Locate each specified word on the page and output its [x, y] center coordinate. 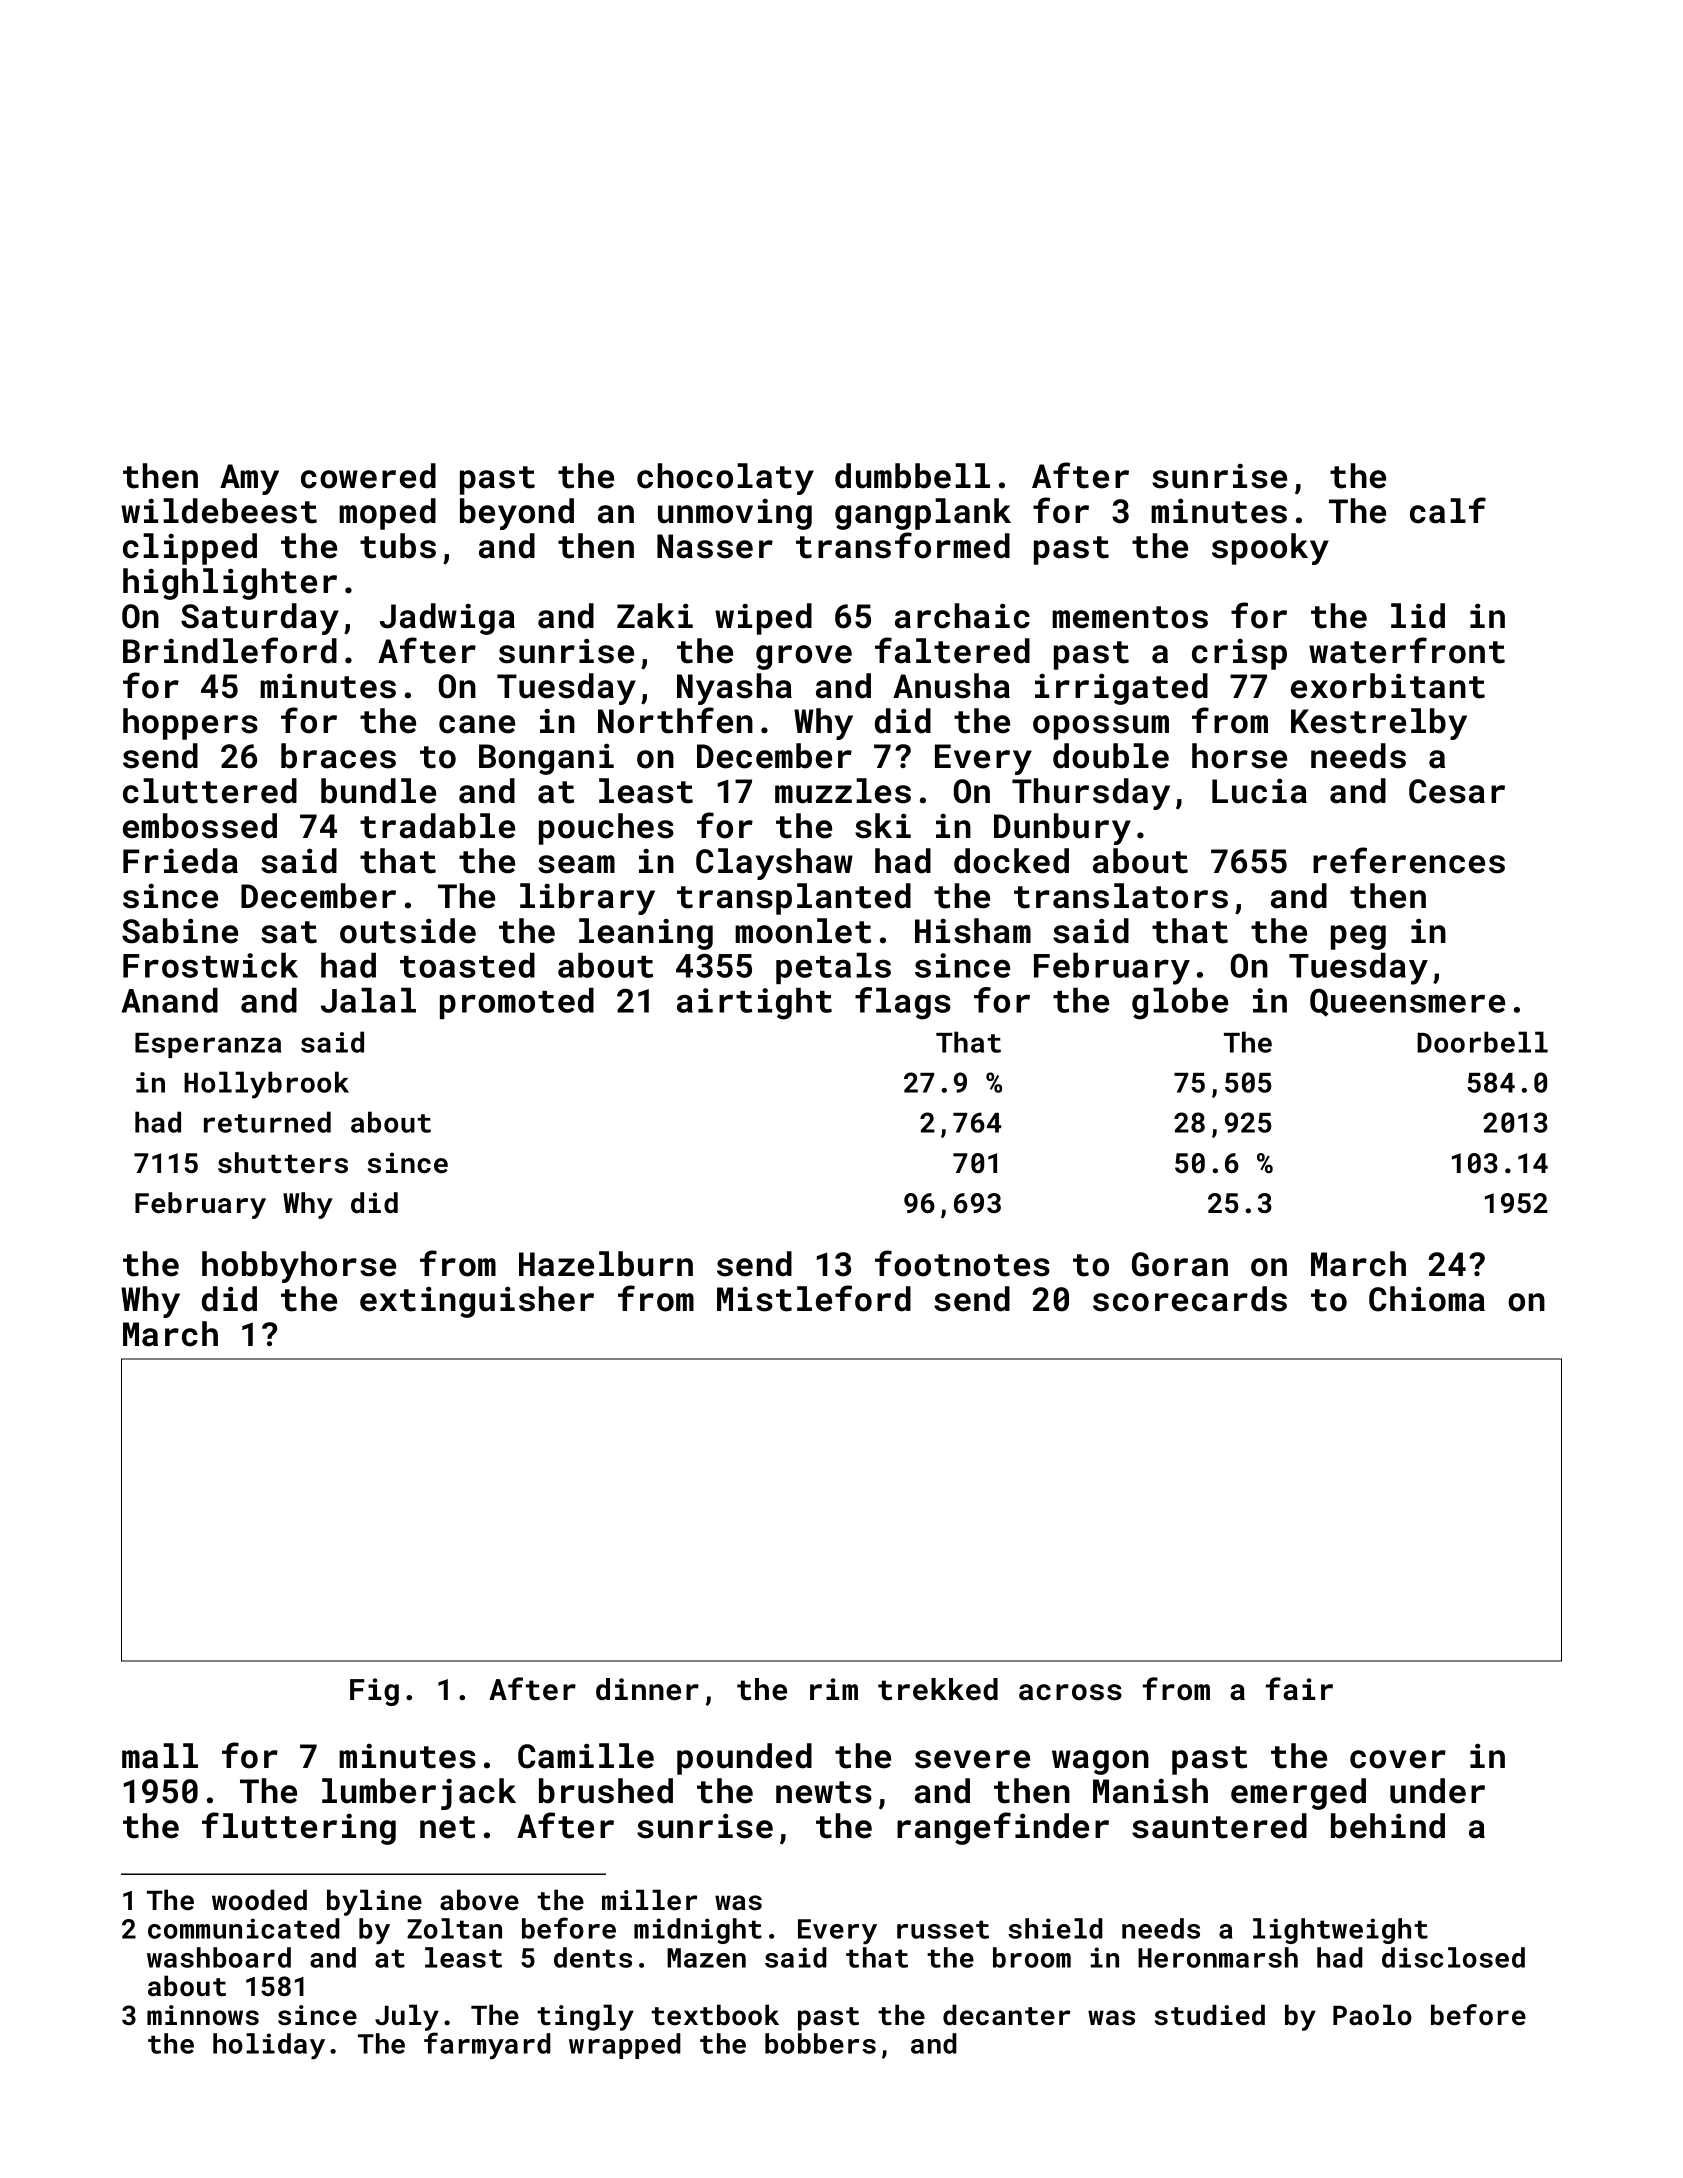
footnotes [962, 1263]
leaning [646, 934]
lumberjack [419, 1794]
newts [824, 1792]
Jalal [368, 1000]
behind [1388, 1826]
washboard [219, 1957]
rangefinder [1003, 1828]
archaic [962, 616]
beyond [517, 514]
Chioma [1427, 1299]
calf [1448, 510]
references [1409, 860]
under [1437, 1791]
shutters [283, 1163]
